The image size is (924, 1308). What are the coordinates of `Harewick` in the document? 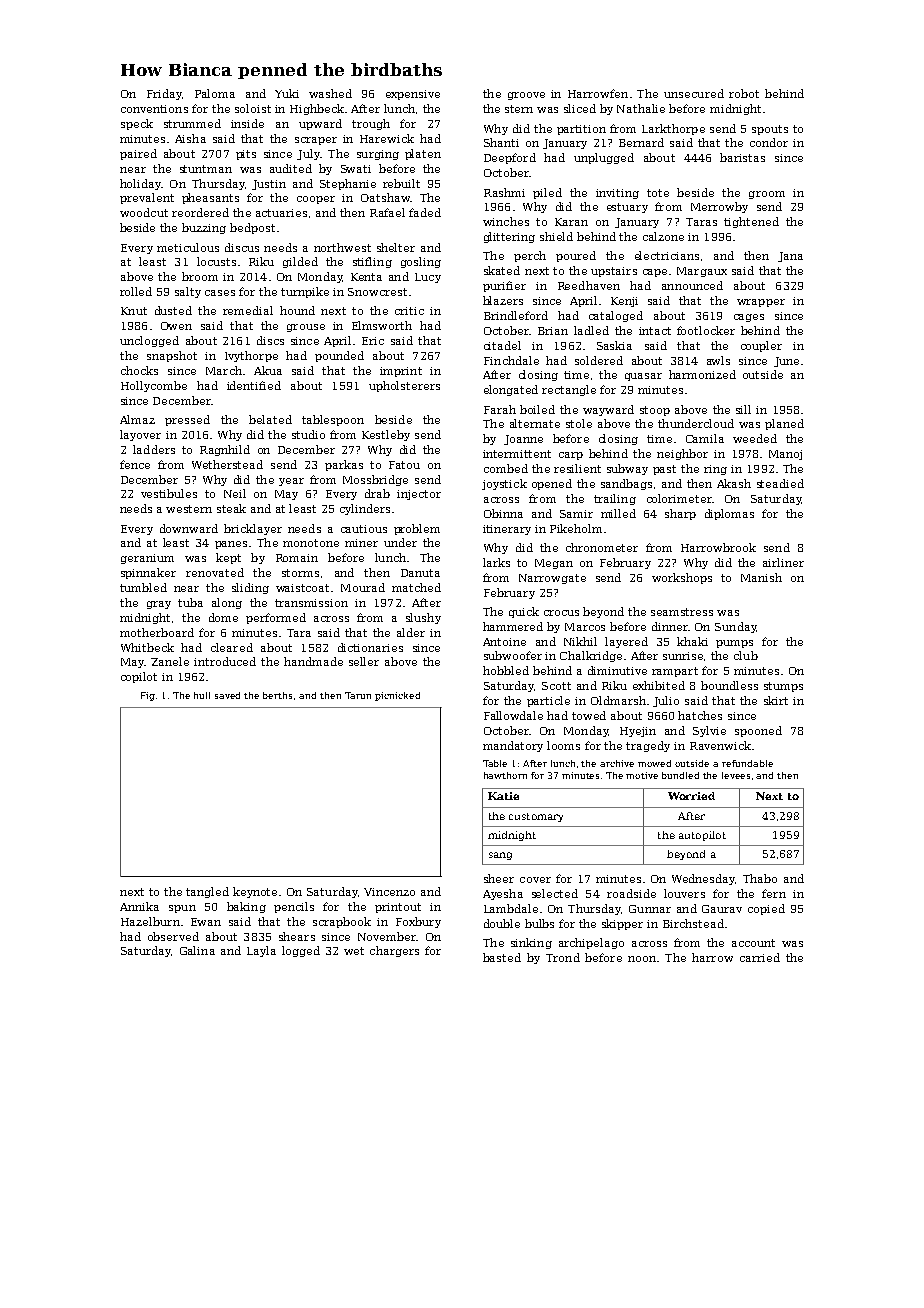 It's located at (387, 138).
